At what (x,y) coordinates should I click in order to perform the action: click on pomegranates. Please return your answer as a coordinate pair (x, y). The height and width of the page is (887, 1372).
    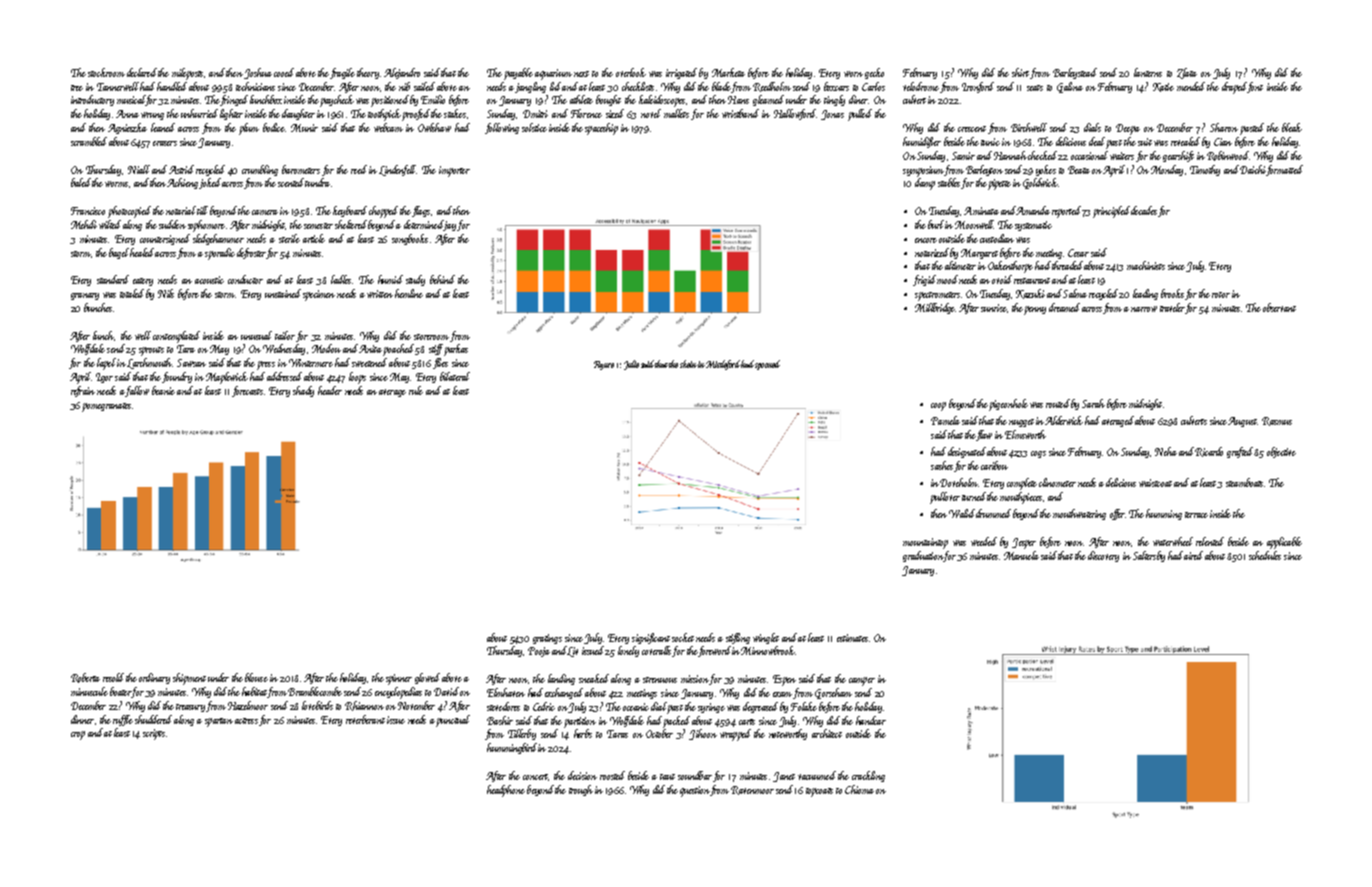
    Looking at the image, I should click on (106, 407).
